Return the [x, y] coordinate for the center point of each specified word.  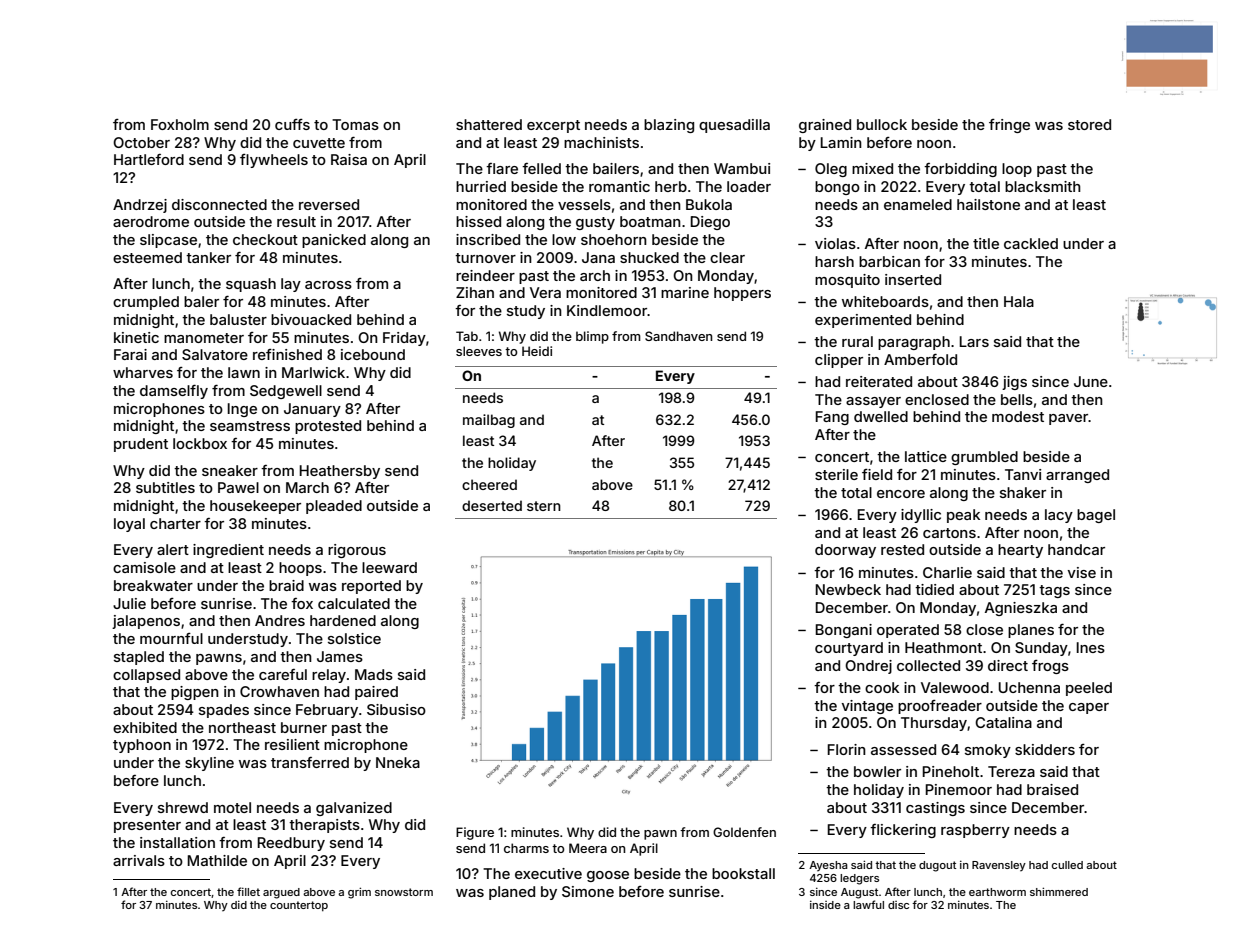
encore [901, 494]
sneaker [230, 470]
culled [1067, 865]
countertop [299, 906]
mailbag [489, 421]
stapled [139, 658]
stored [1089, 124]
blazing [669, 126]
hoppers [742, 294]
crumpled [146, 303]
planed [512, 893]
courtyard [849, 649]
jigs [1014, 383]
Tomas [355, 124]
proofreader [940, 707]
